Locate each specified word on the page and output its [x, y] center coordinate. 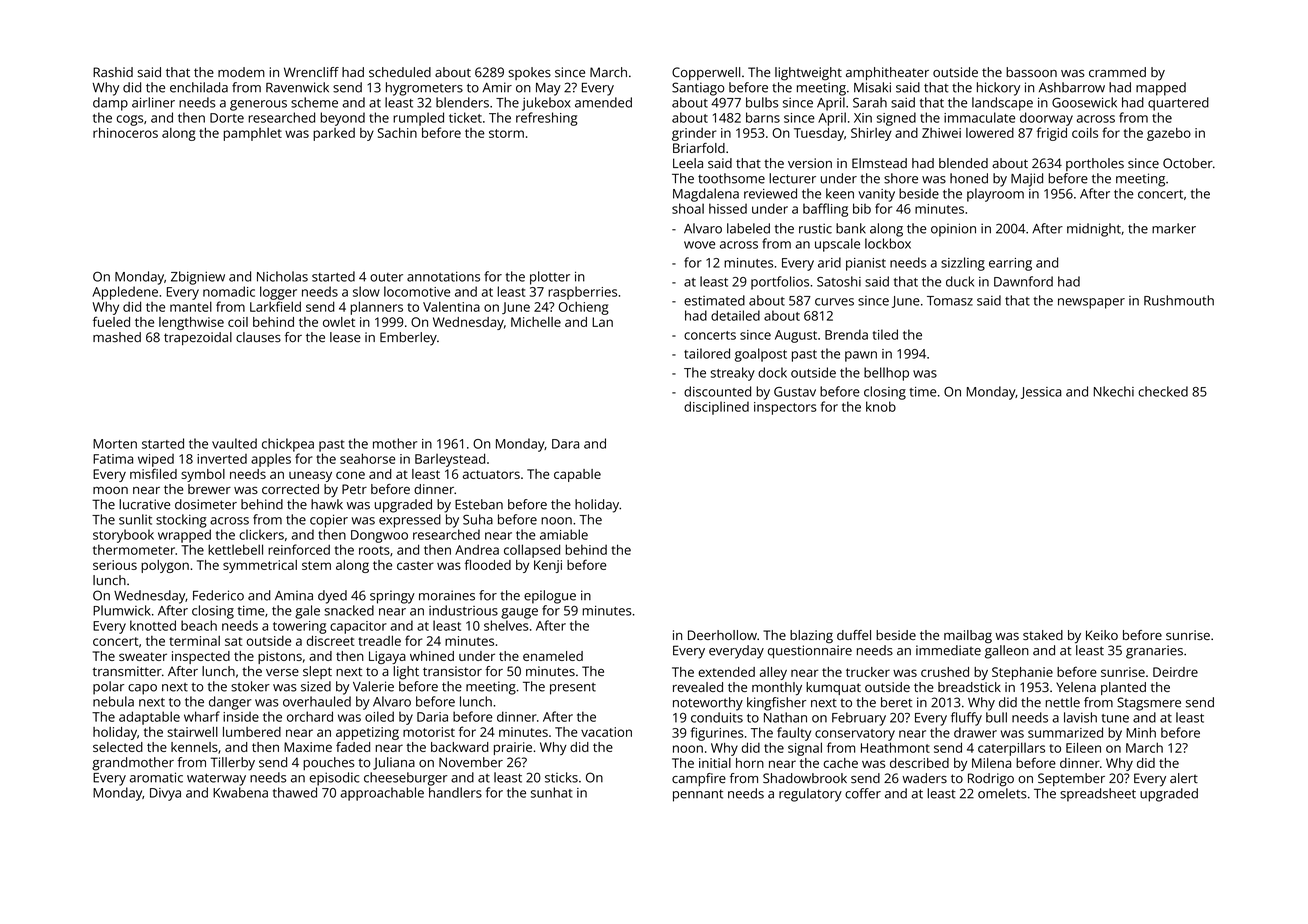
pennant [698, 796]
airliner [153, 102]
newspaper [1091, 303]
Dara [565, 444]
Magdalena [706, 195]
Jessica [1041, 393]
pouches [329, 763]
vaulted [234, 443]
